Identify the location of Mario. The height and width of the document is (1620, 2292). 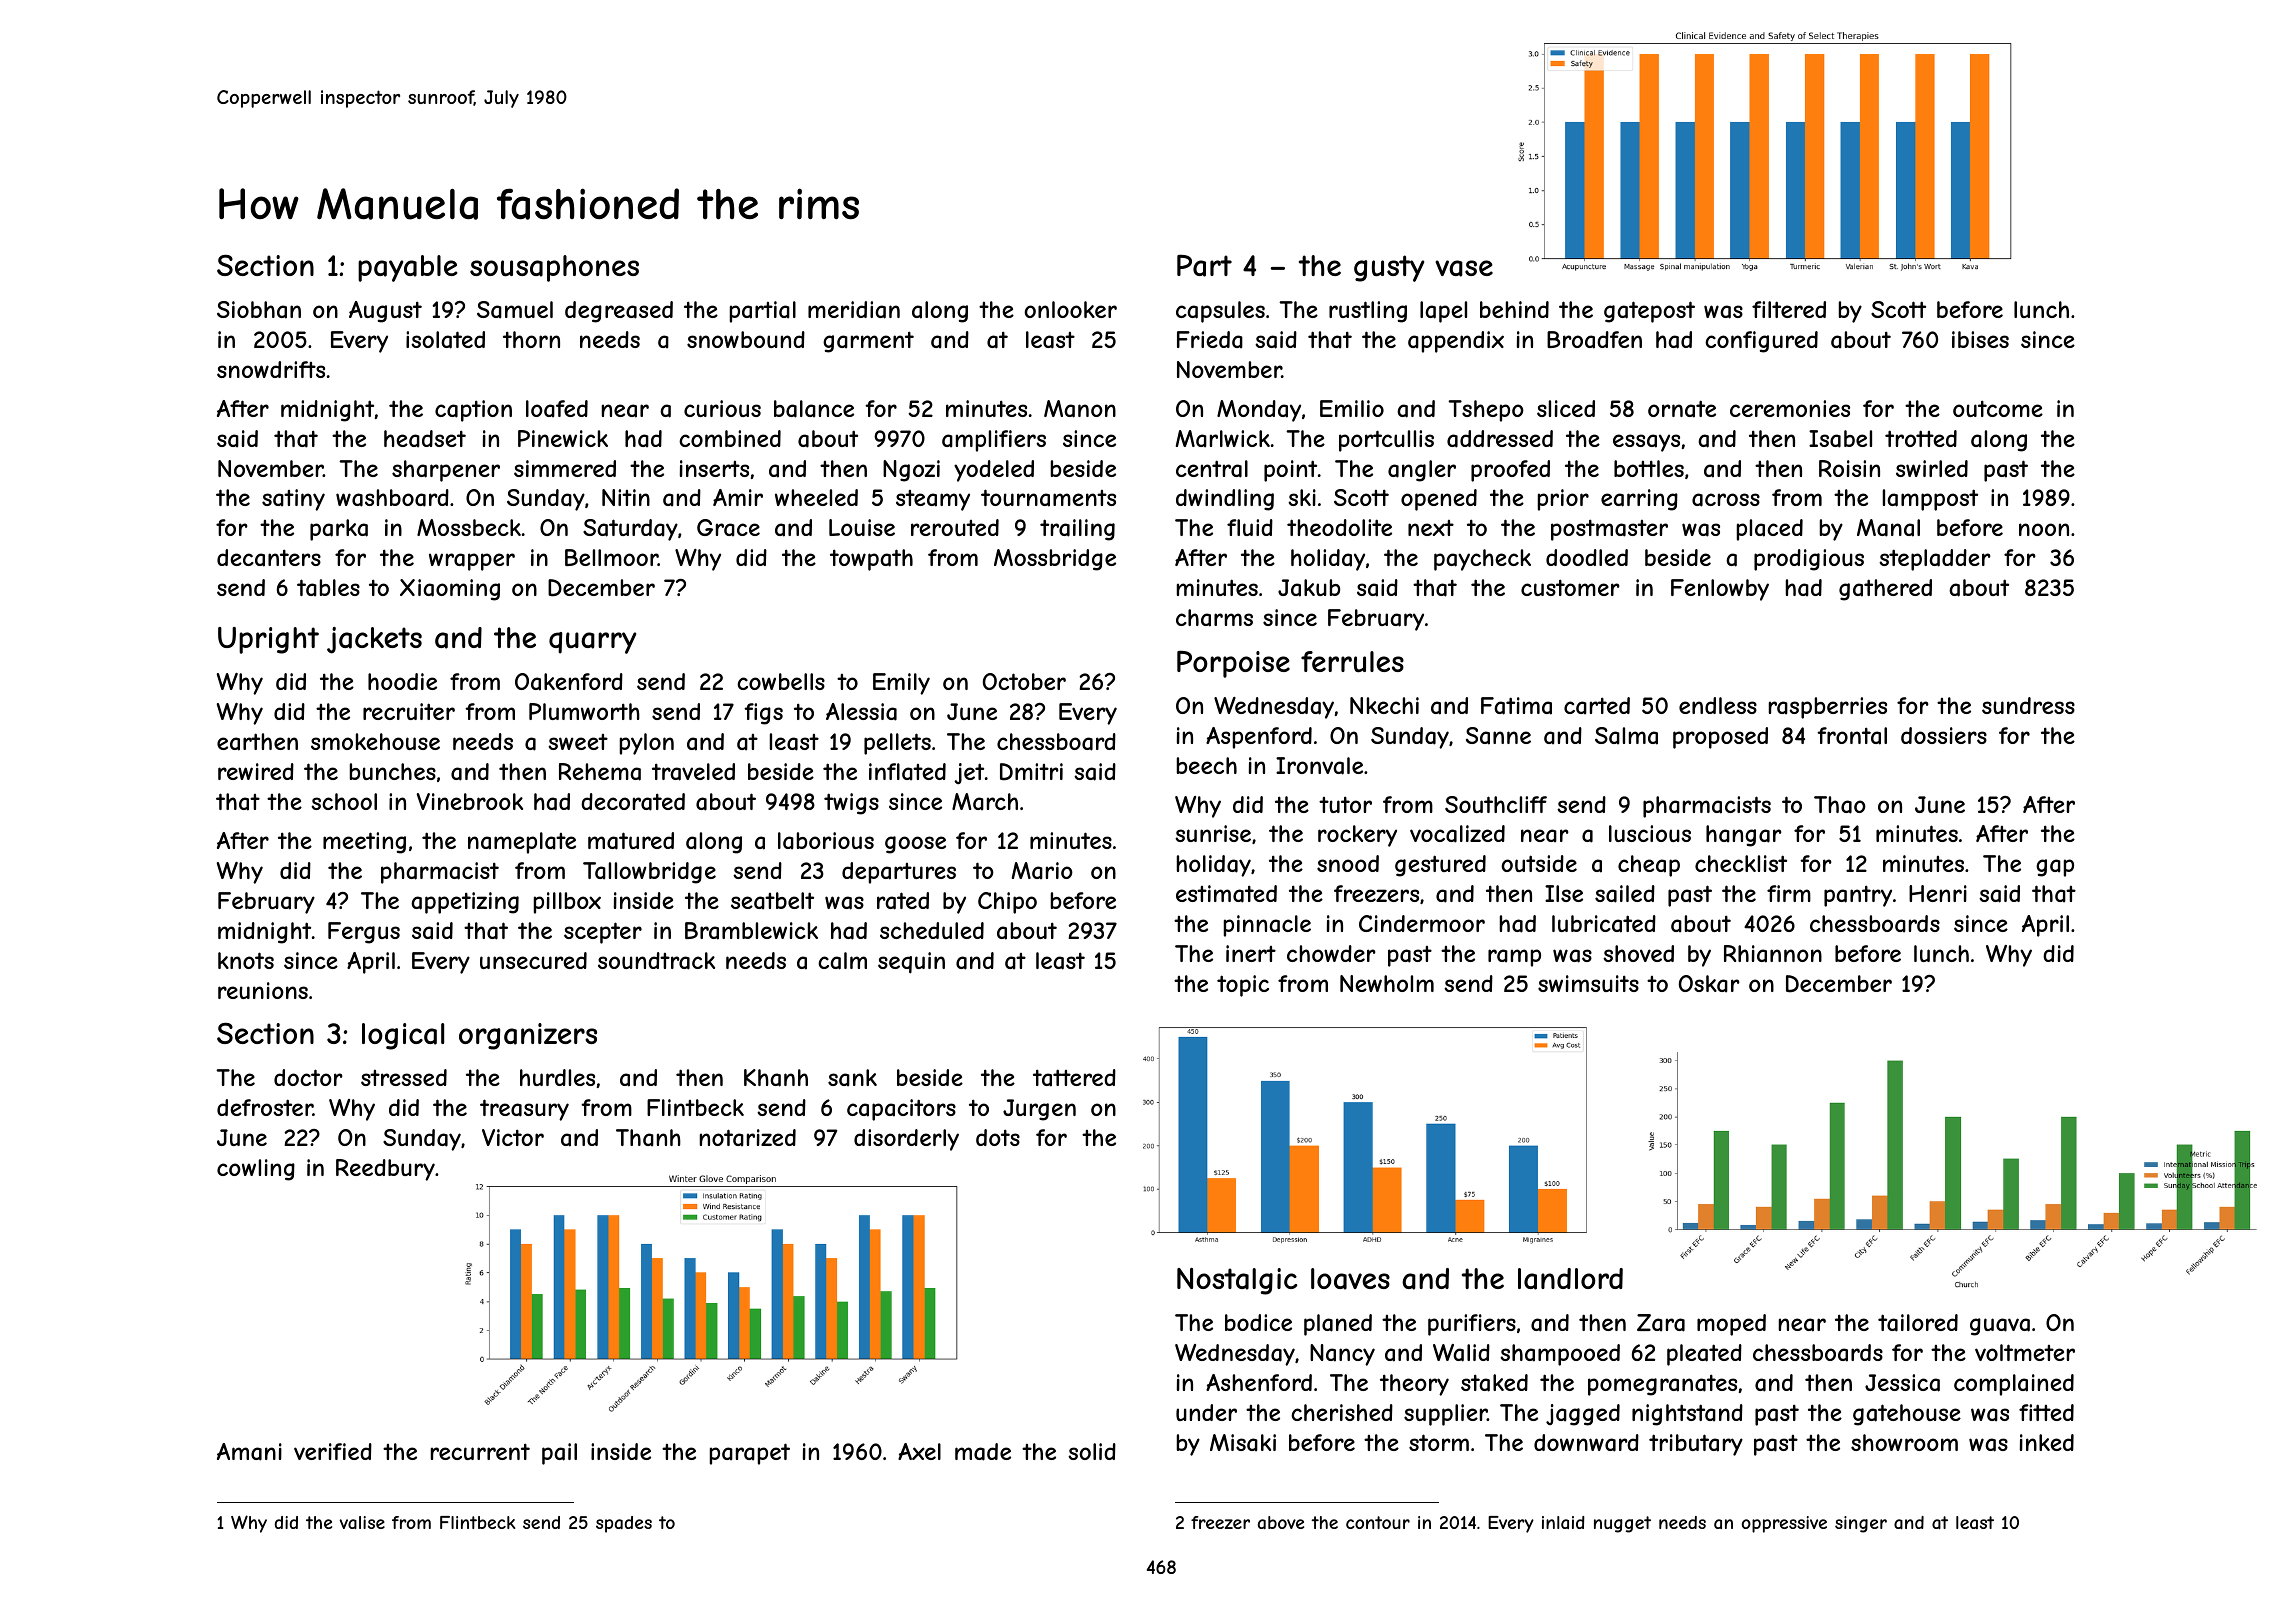
(1042, 871).
